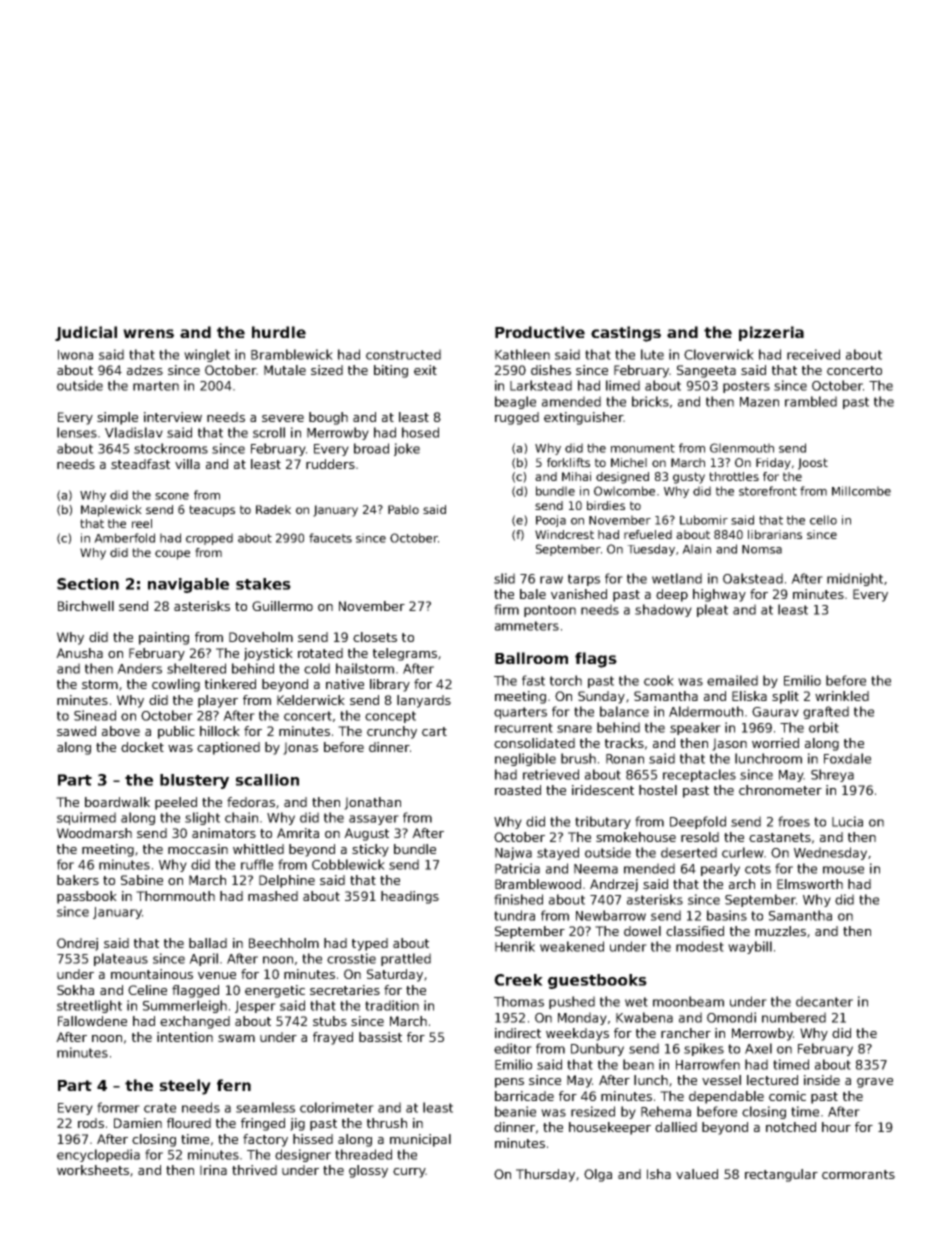 The width and height of the page is (952, 1233). What do you see at coordinates (780, 931) in the page?
I see `muzzles` at bounding box center [780, 931].
